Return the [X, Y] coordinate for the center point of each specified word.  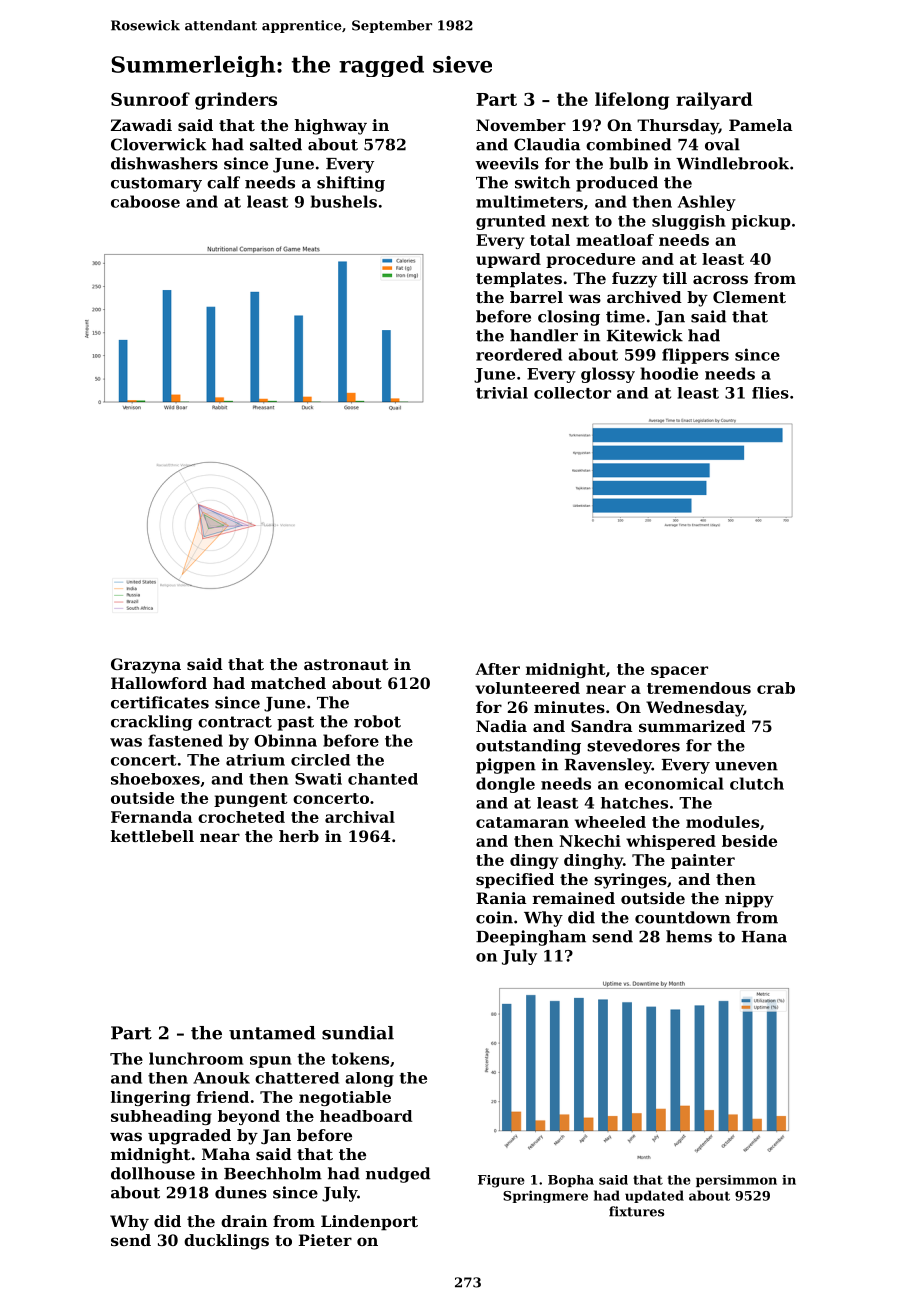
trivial [502, 393]
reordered [519, 354]
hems [689, 936]
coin [494, 917]
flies [770, 393]
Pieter [325, 1240]
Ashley [707, 203]
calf [223, 182]
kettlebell [152, 836]
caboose [145, 201]
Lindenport [369, 1223]
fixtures [636, 1211]
